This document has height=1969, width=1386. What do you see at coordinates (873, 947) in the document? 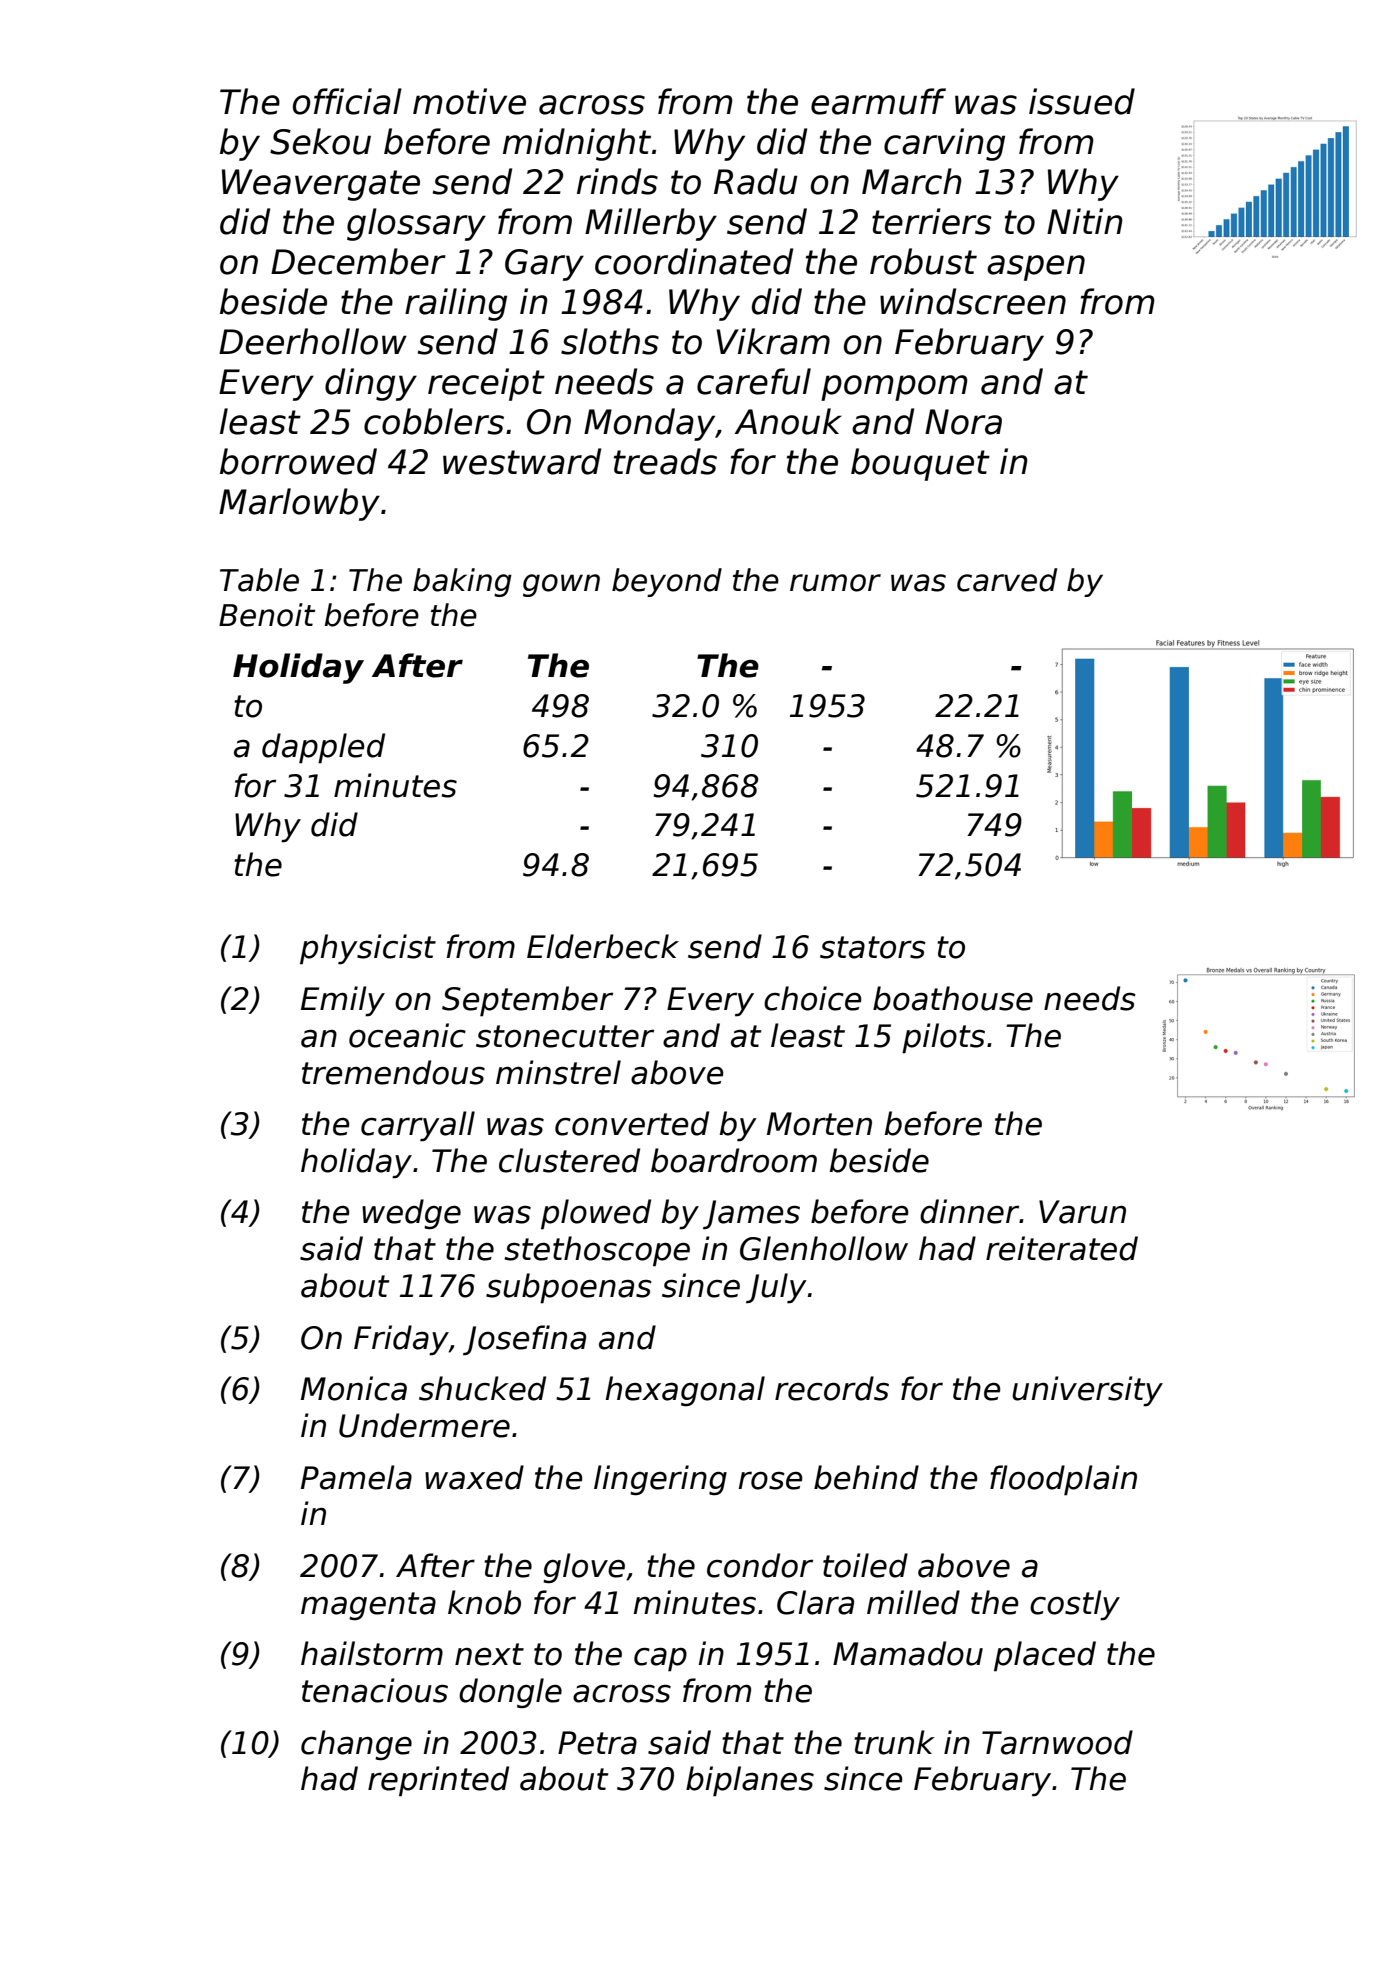
I see `stators` at bounding box center [873, 947].
